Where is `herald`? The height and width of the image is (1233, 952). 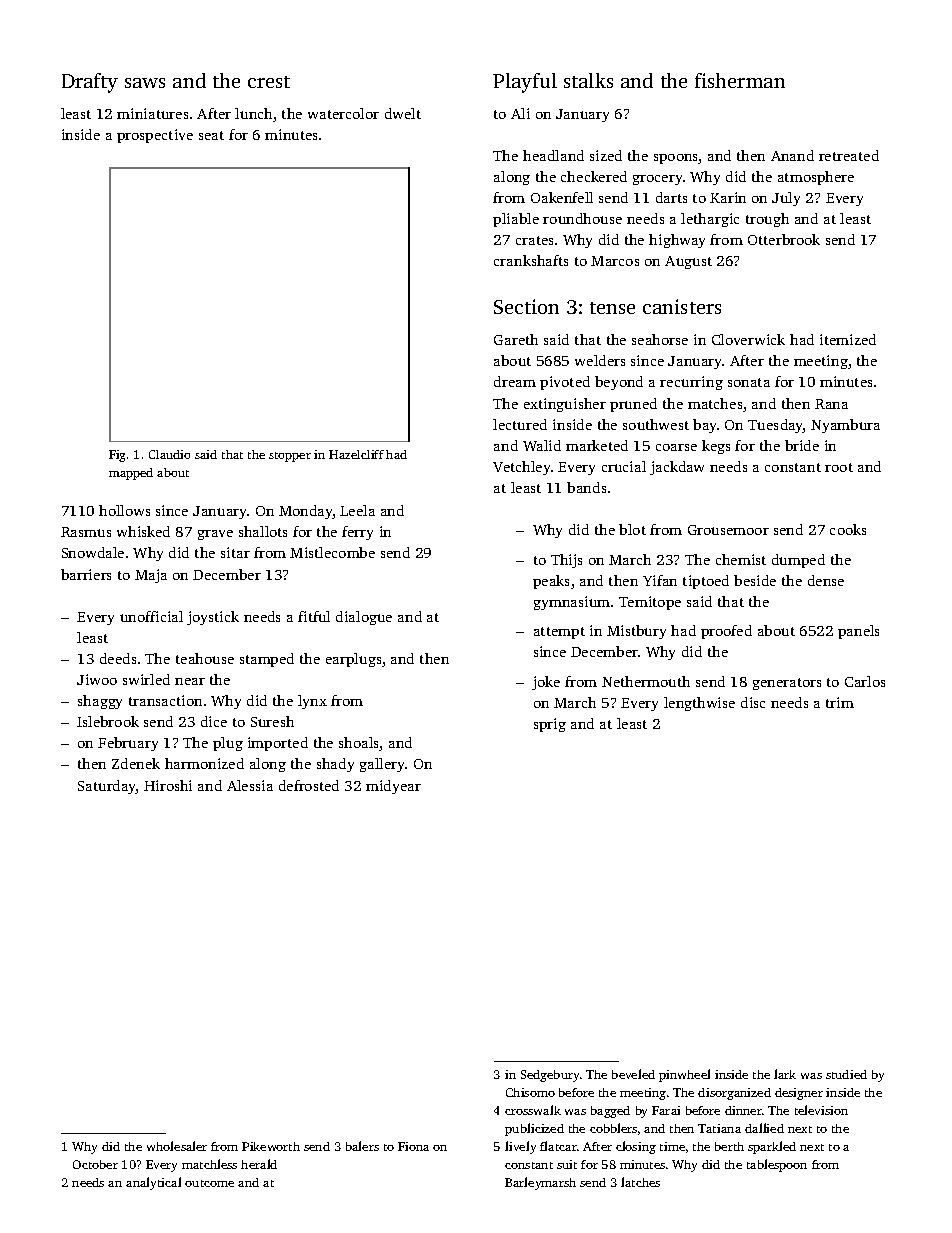 herald is located at coordinates (259, 1164).
